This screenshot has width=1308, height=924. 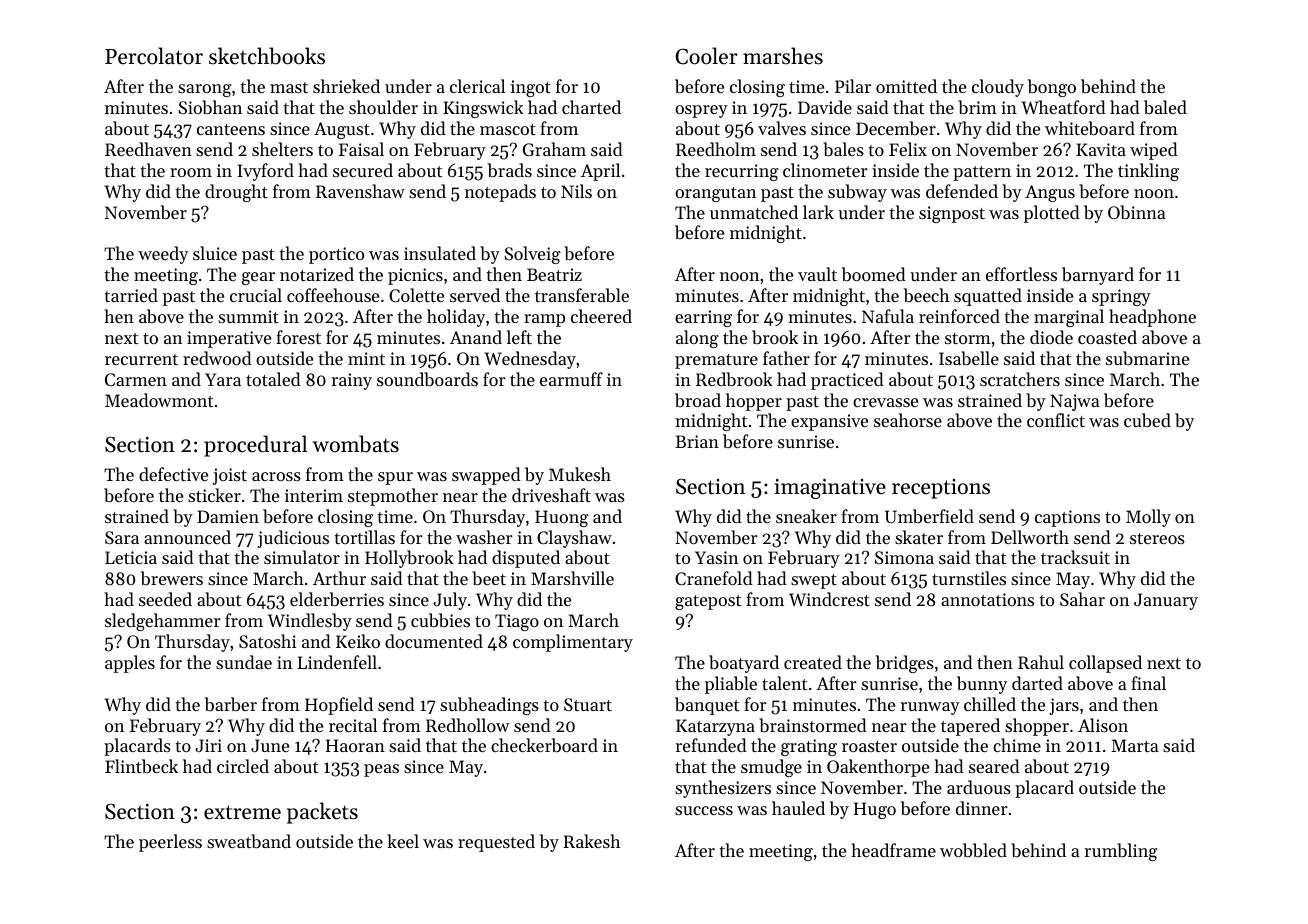 I want to click on Percolator, so click(x=154, y=56).
